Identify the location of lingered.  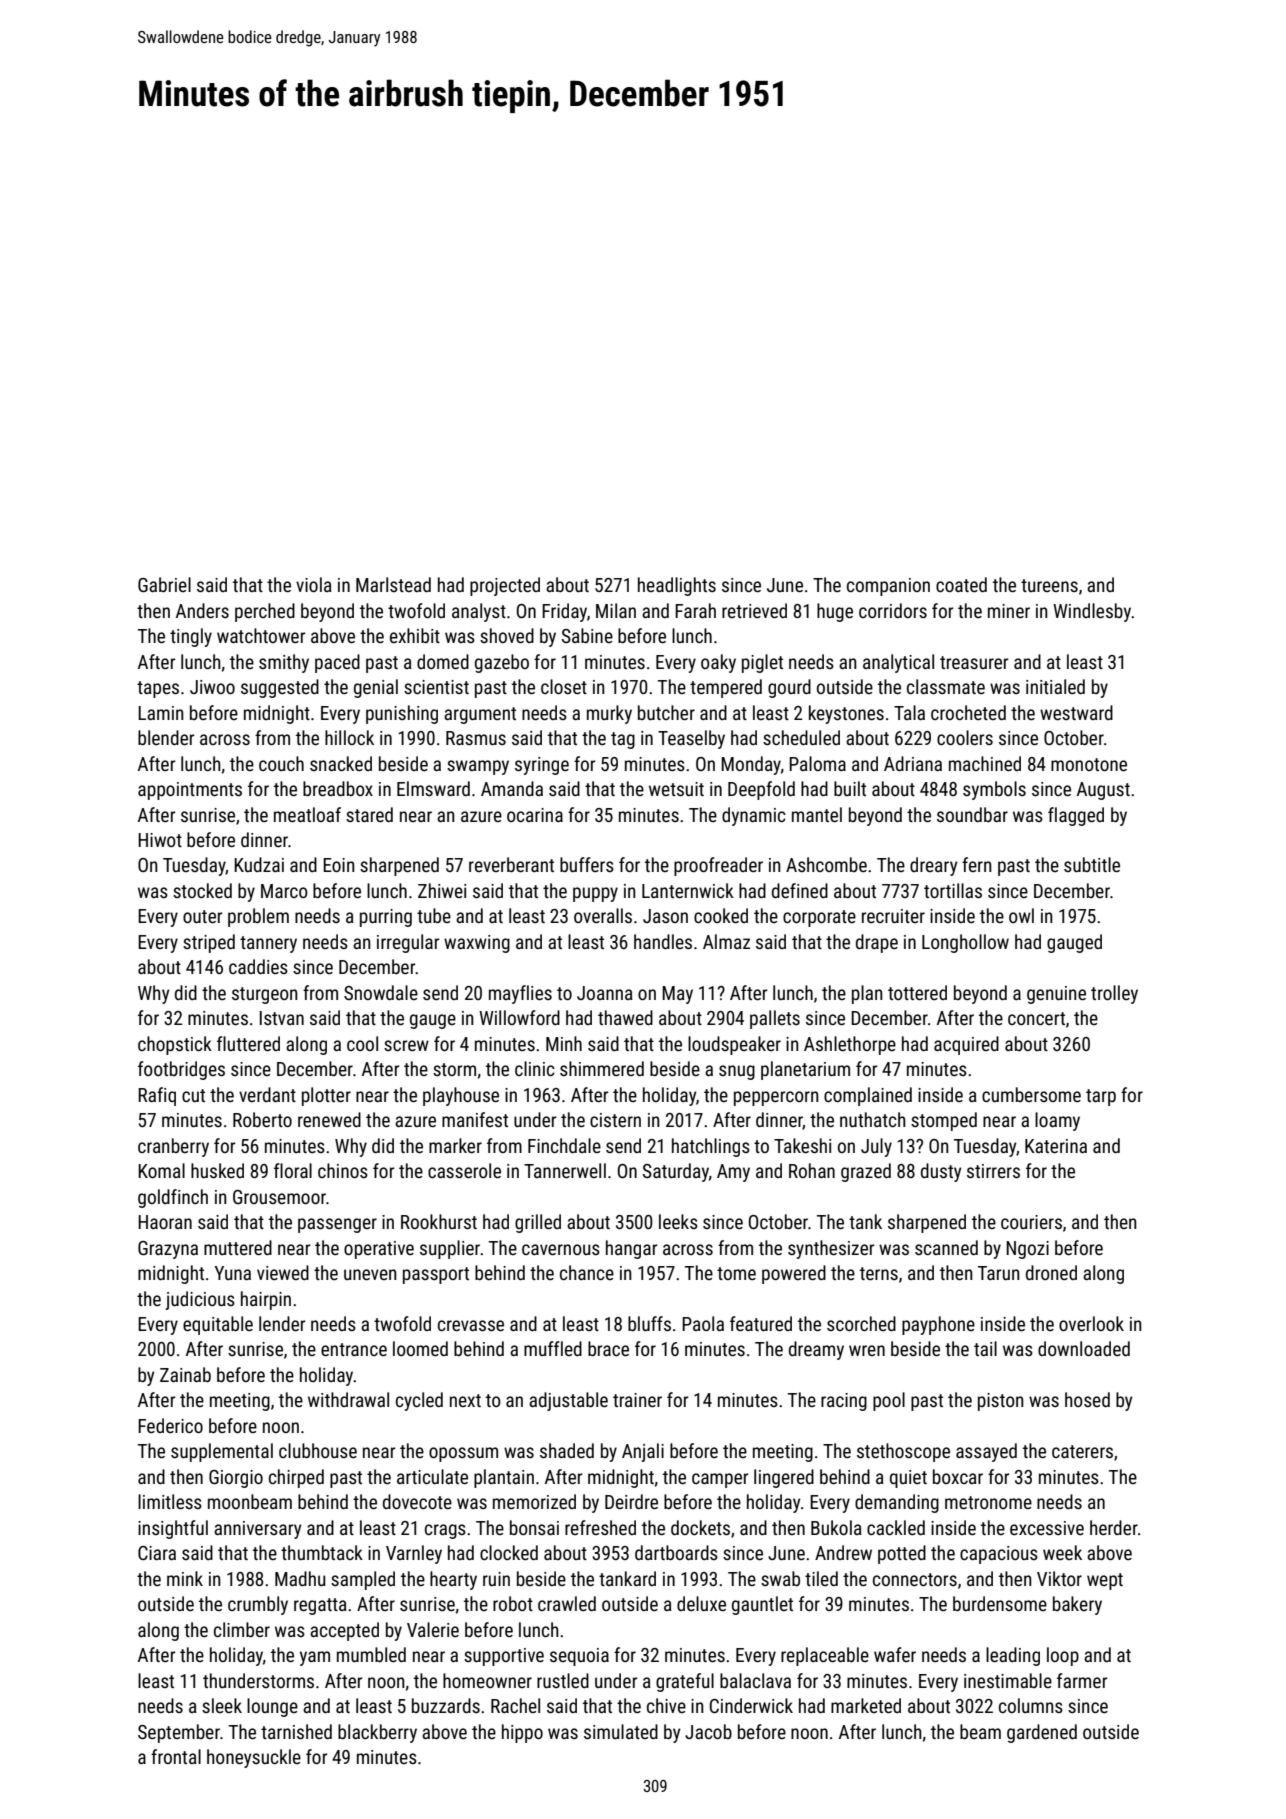
(784, 1478).
